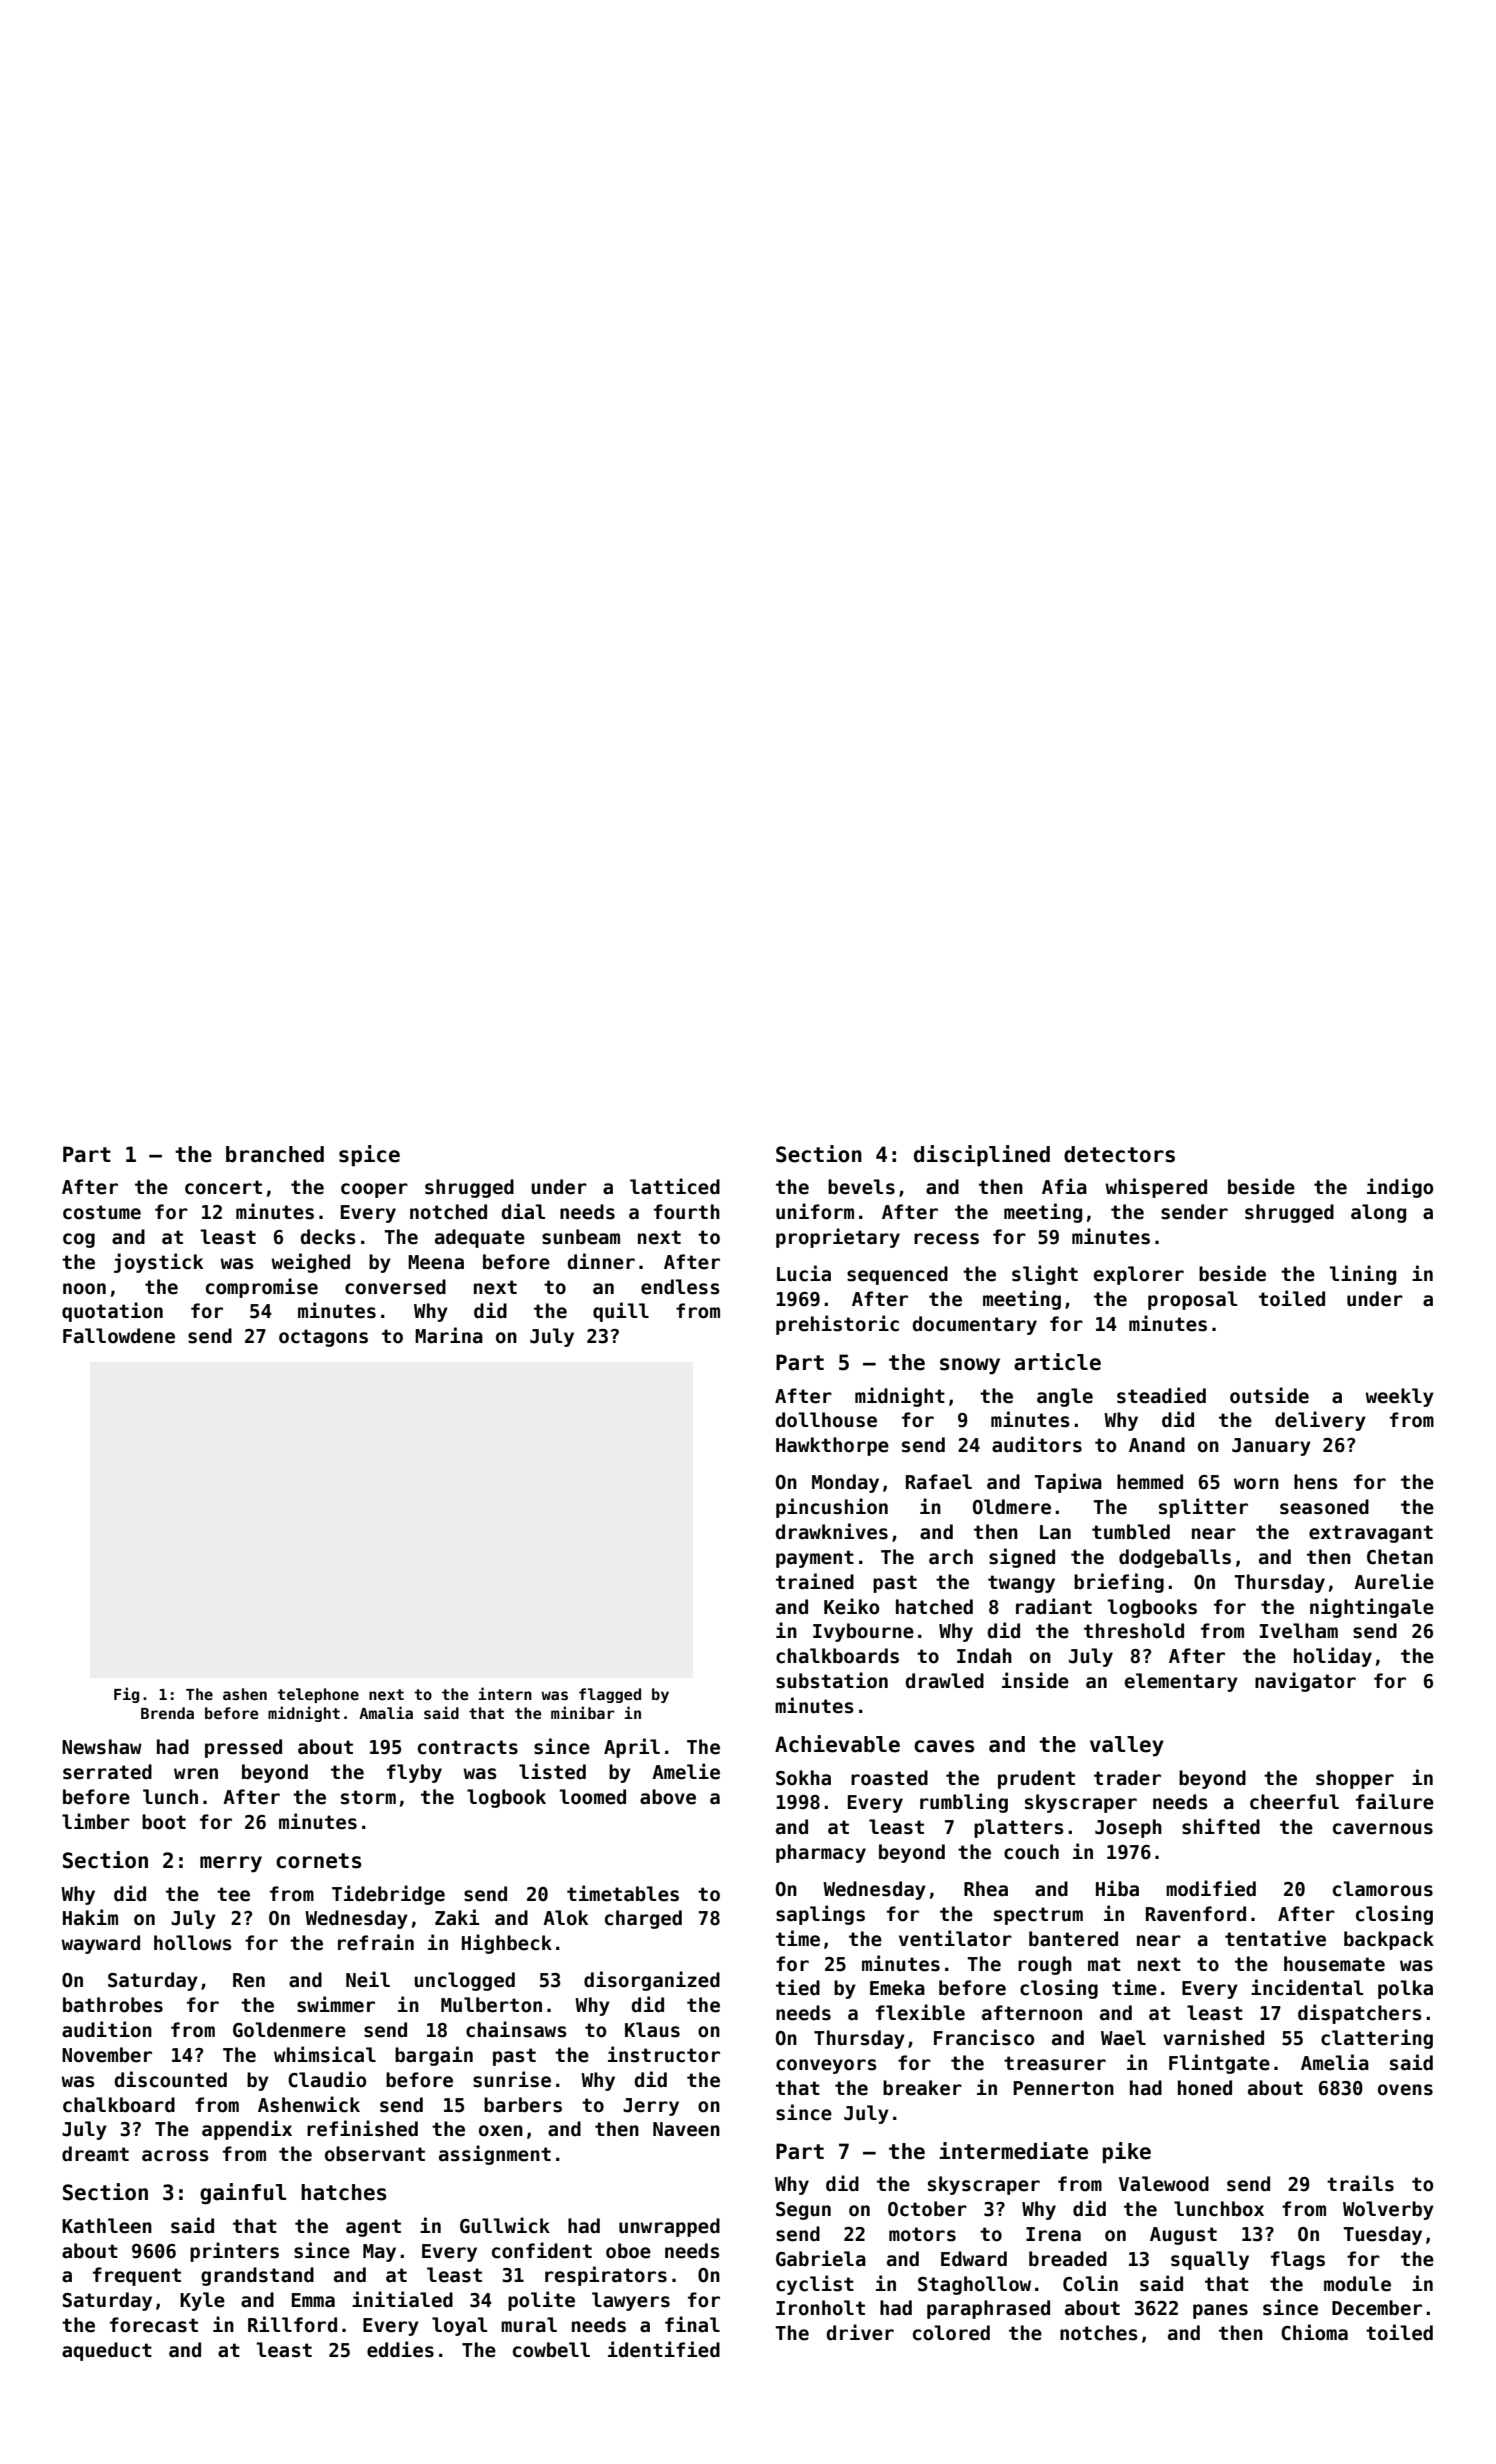 The width and height of the screenshot is (1496, 2464). Describe the element at coordinates (175, 2156) in the screenshot. I see `across` at that location.
